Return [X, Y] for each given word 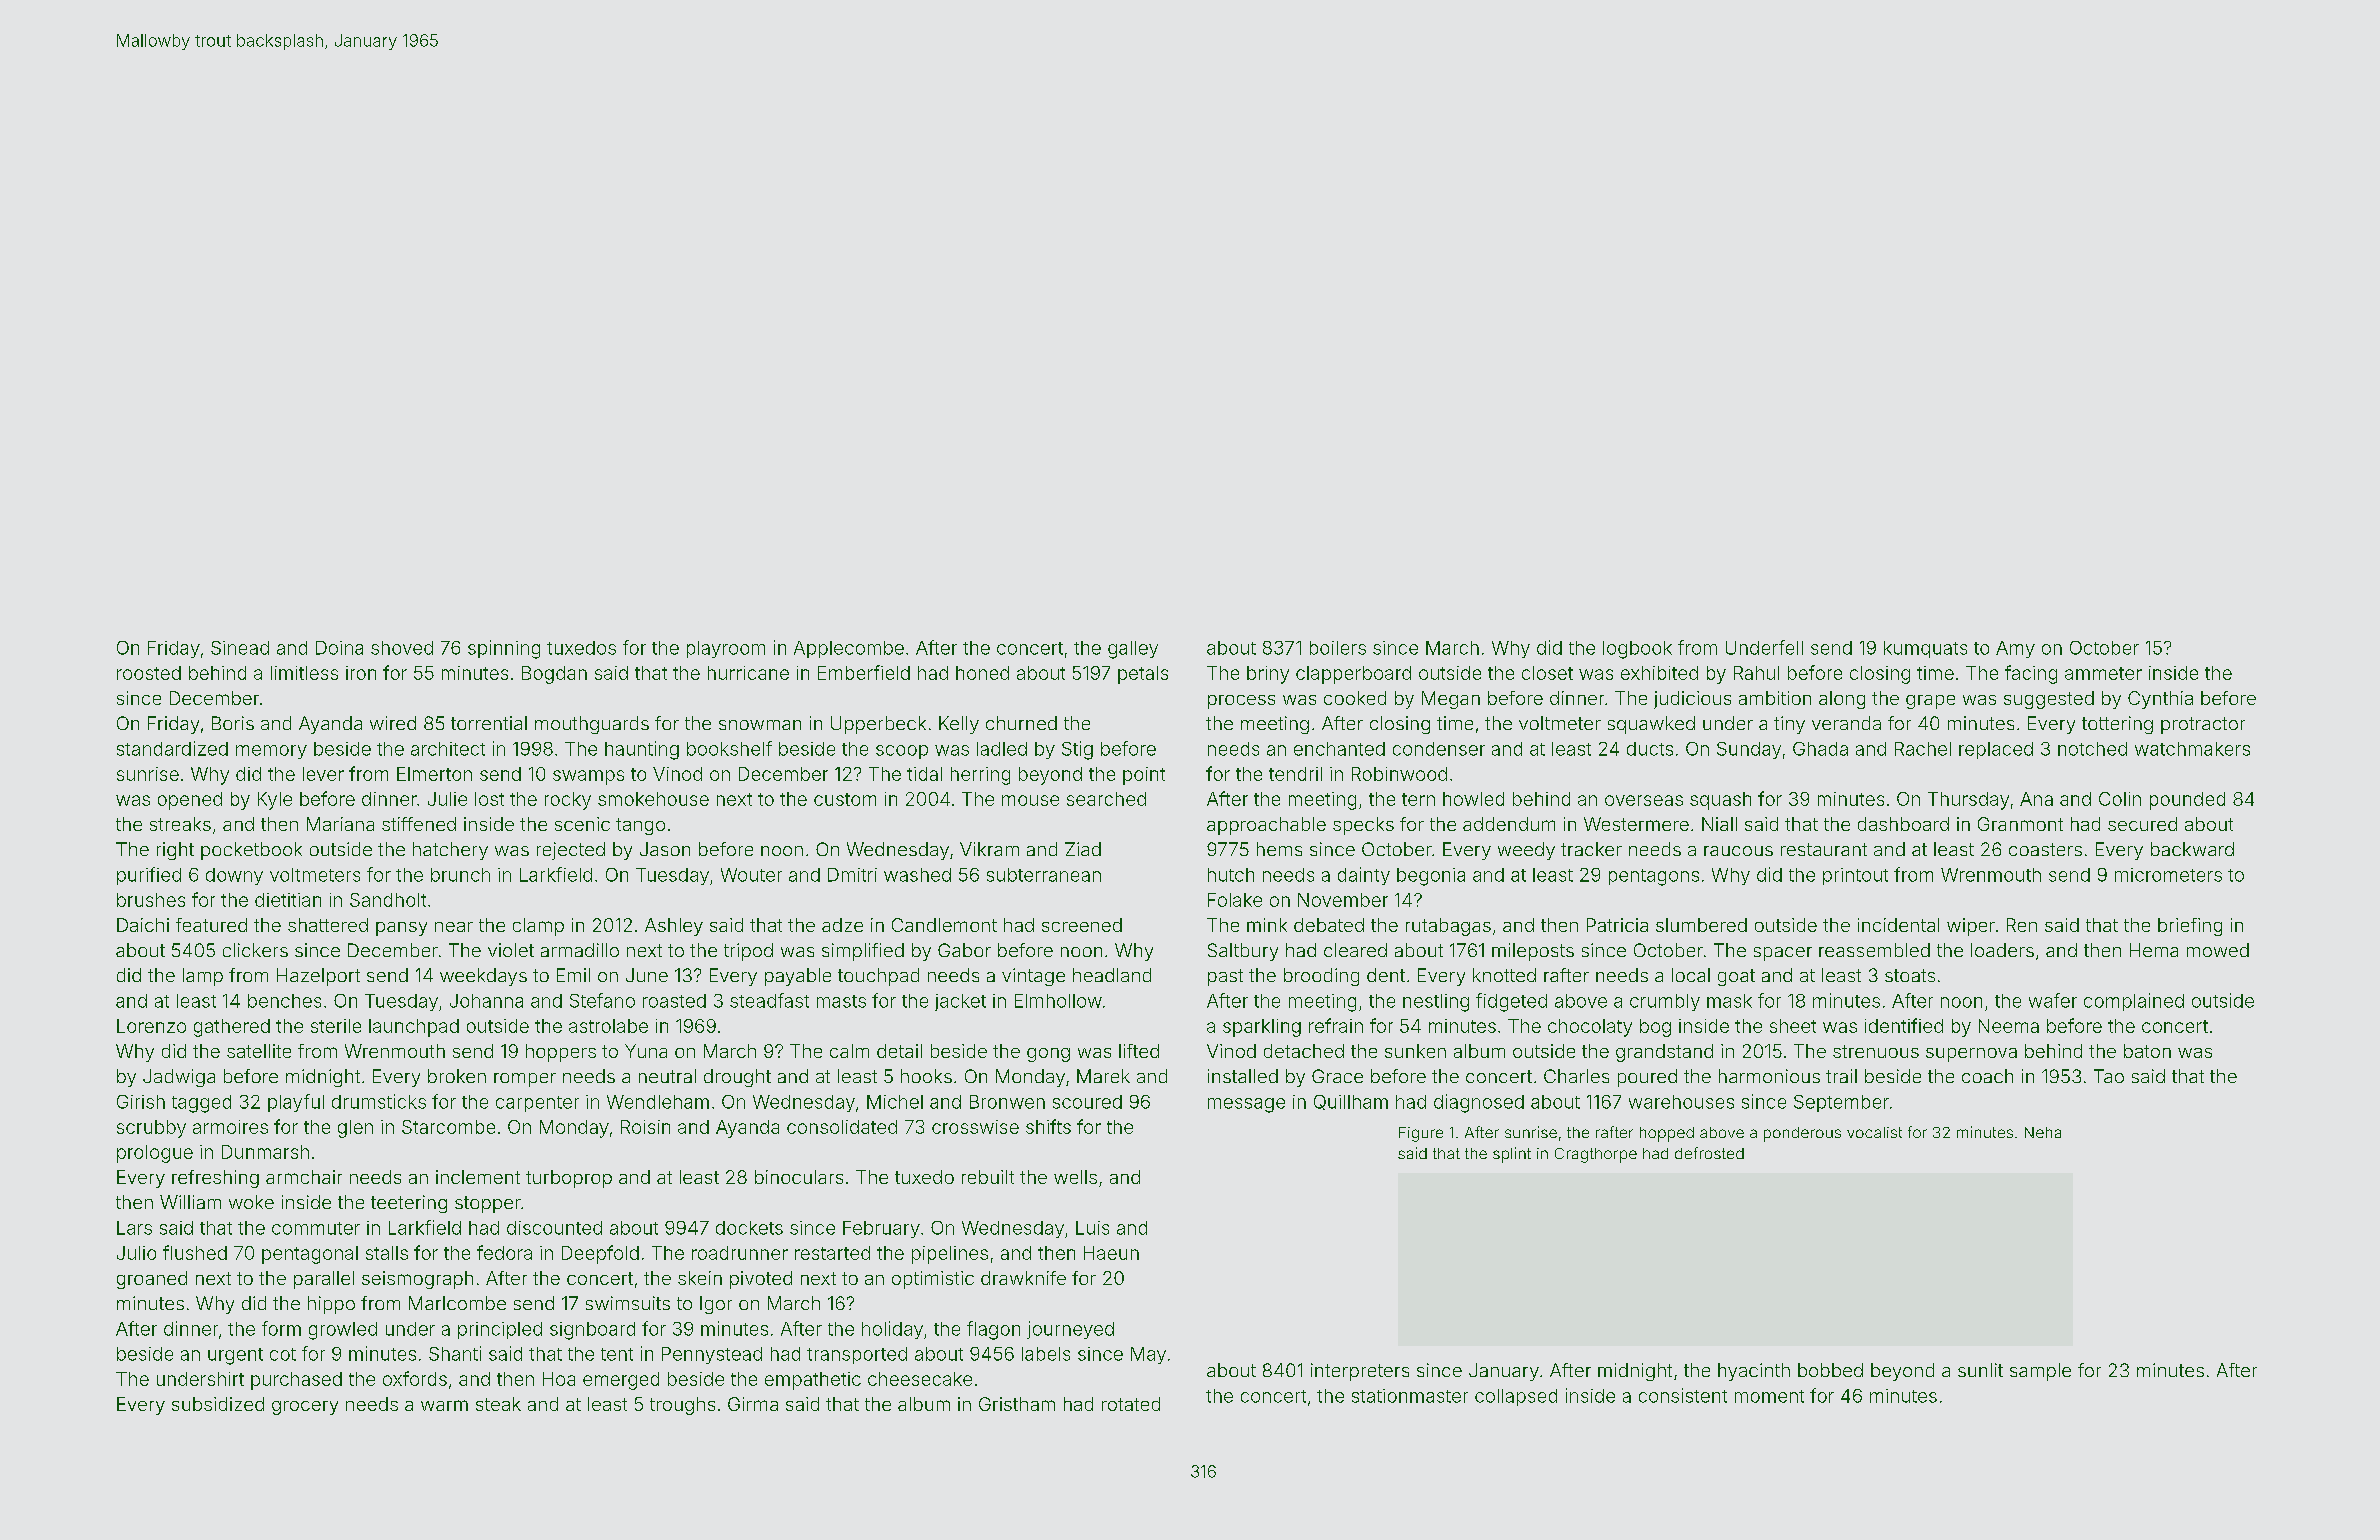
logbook [1637, 650]
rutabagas [1448, 927]
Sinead [240, 648]
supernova [1971, 1055]
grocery [305, 1408]
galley [1133, 650]
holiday [892, 1330]
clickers [255, 950]
